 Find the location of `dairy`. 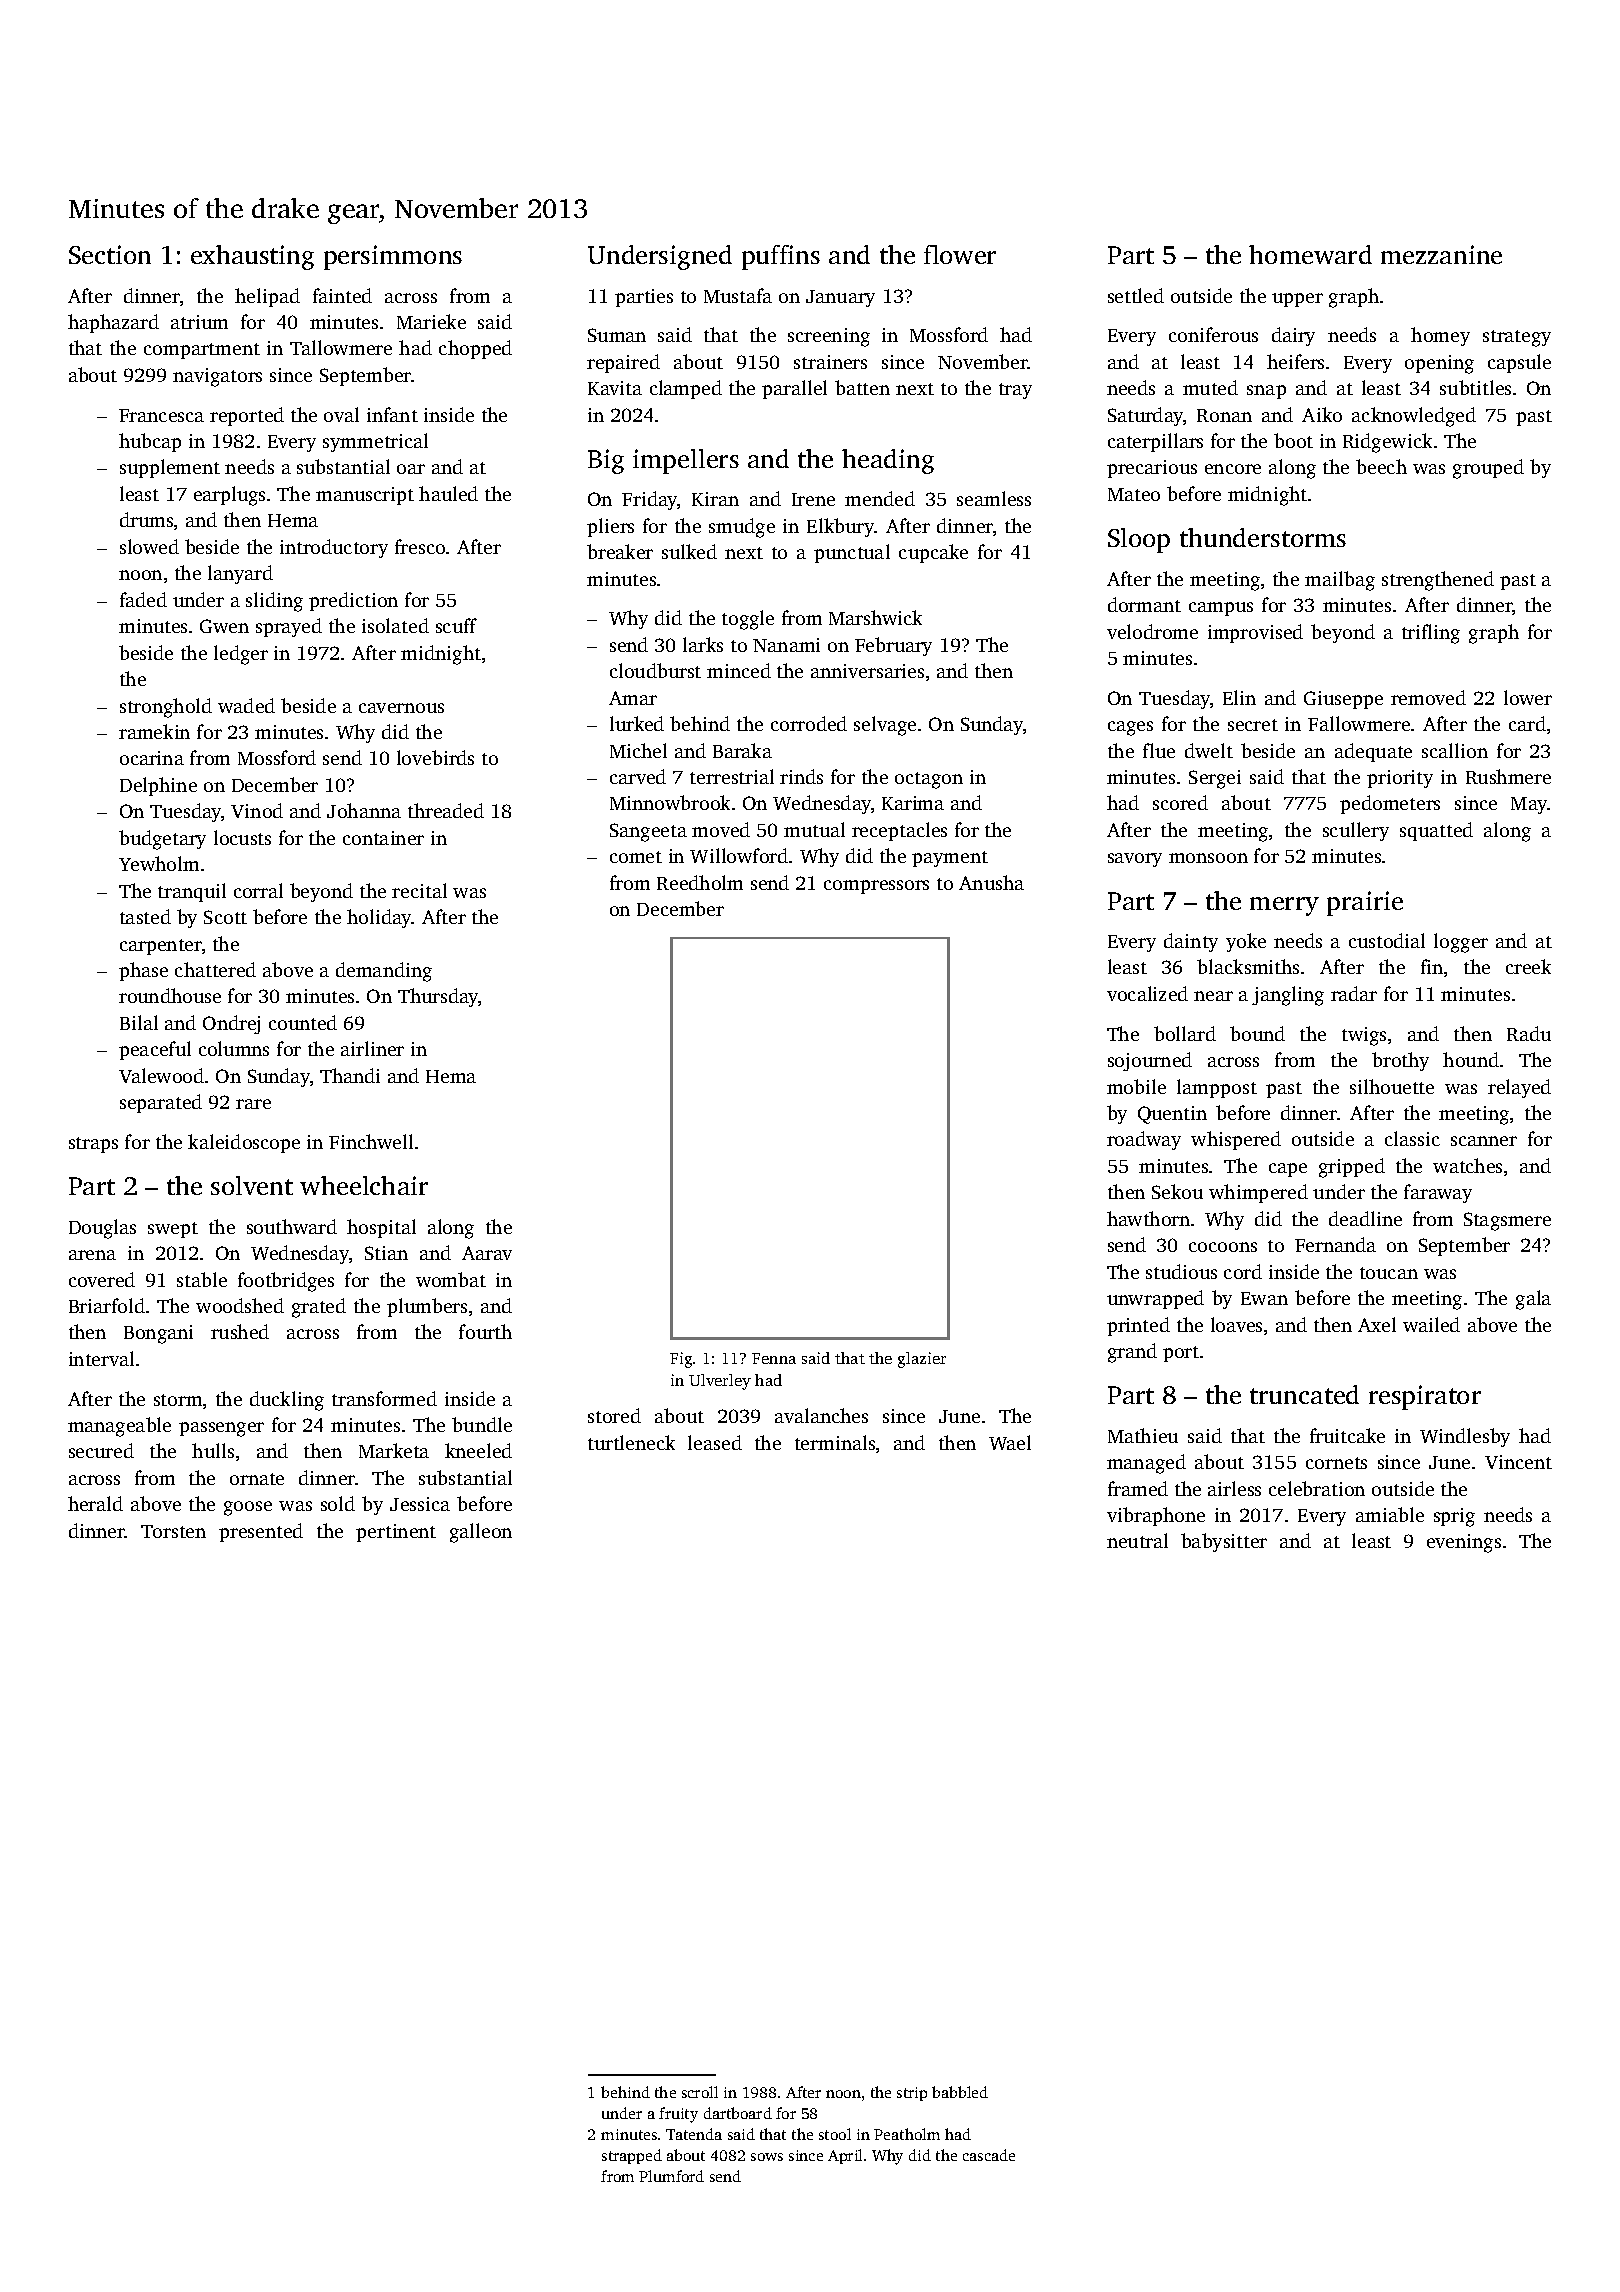

dairy is located at coordinates (1293, 336).
